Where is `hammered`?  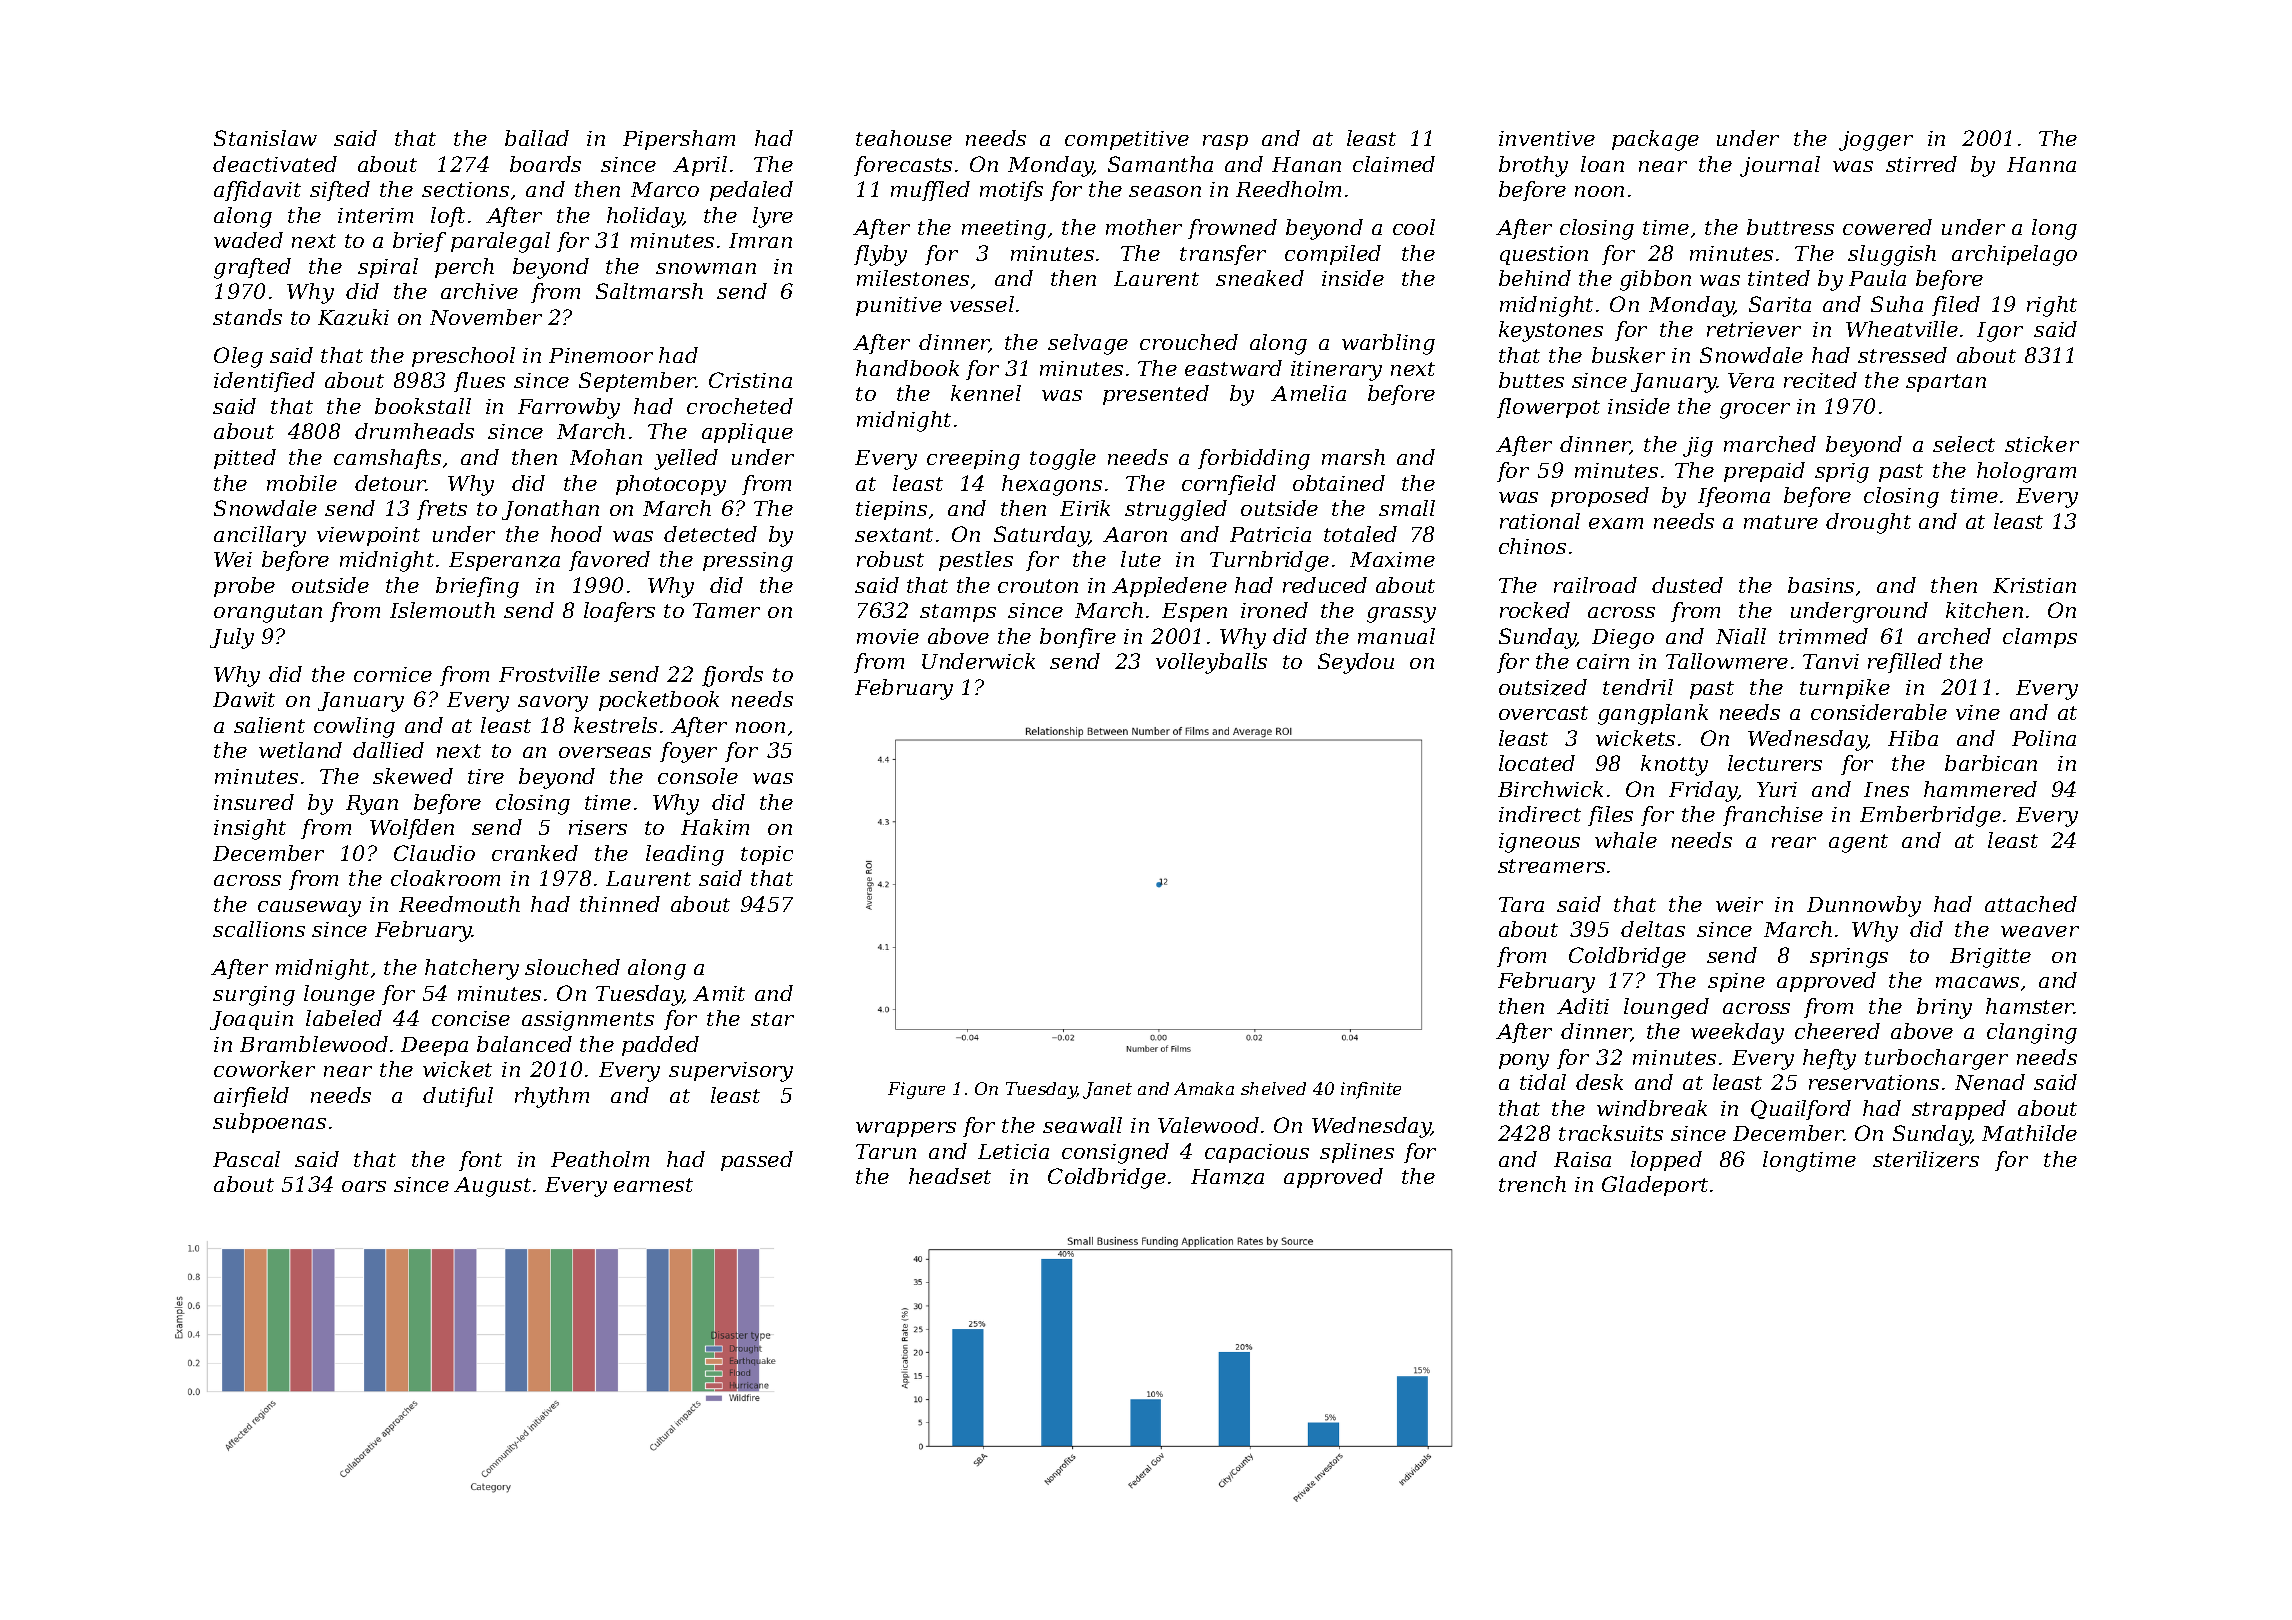
hammered is located at coordinates (1980, 789).
